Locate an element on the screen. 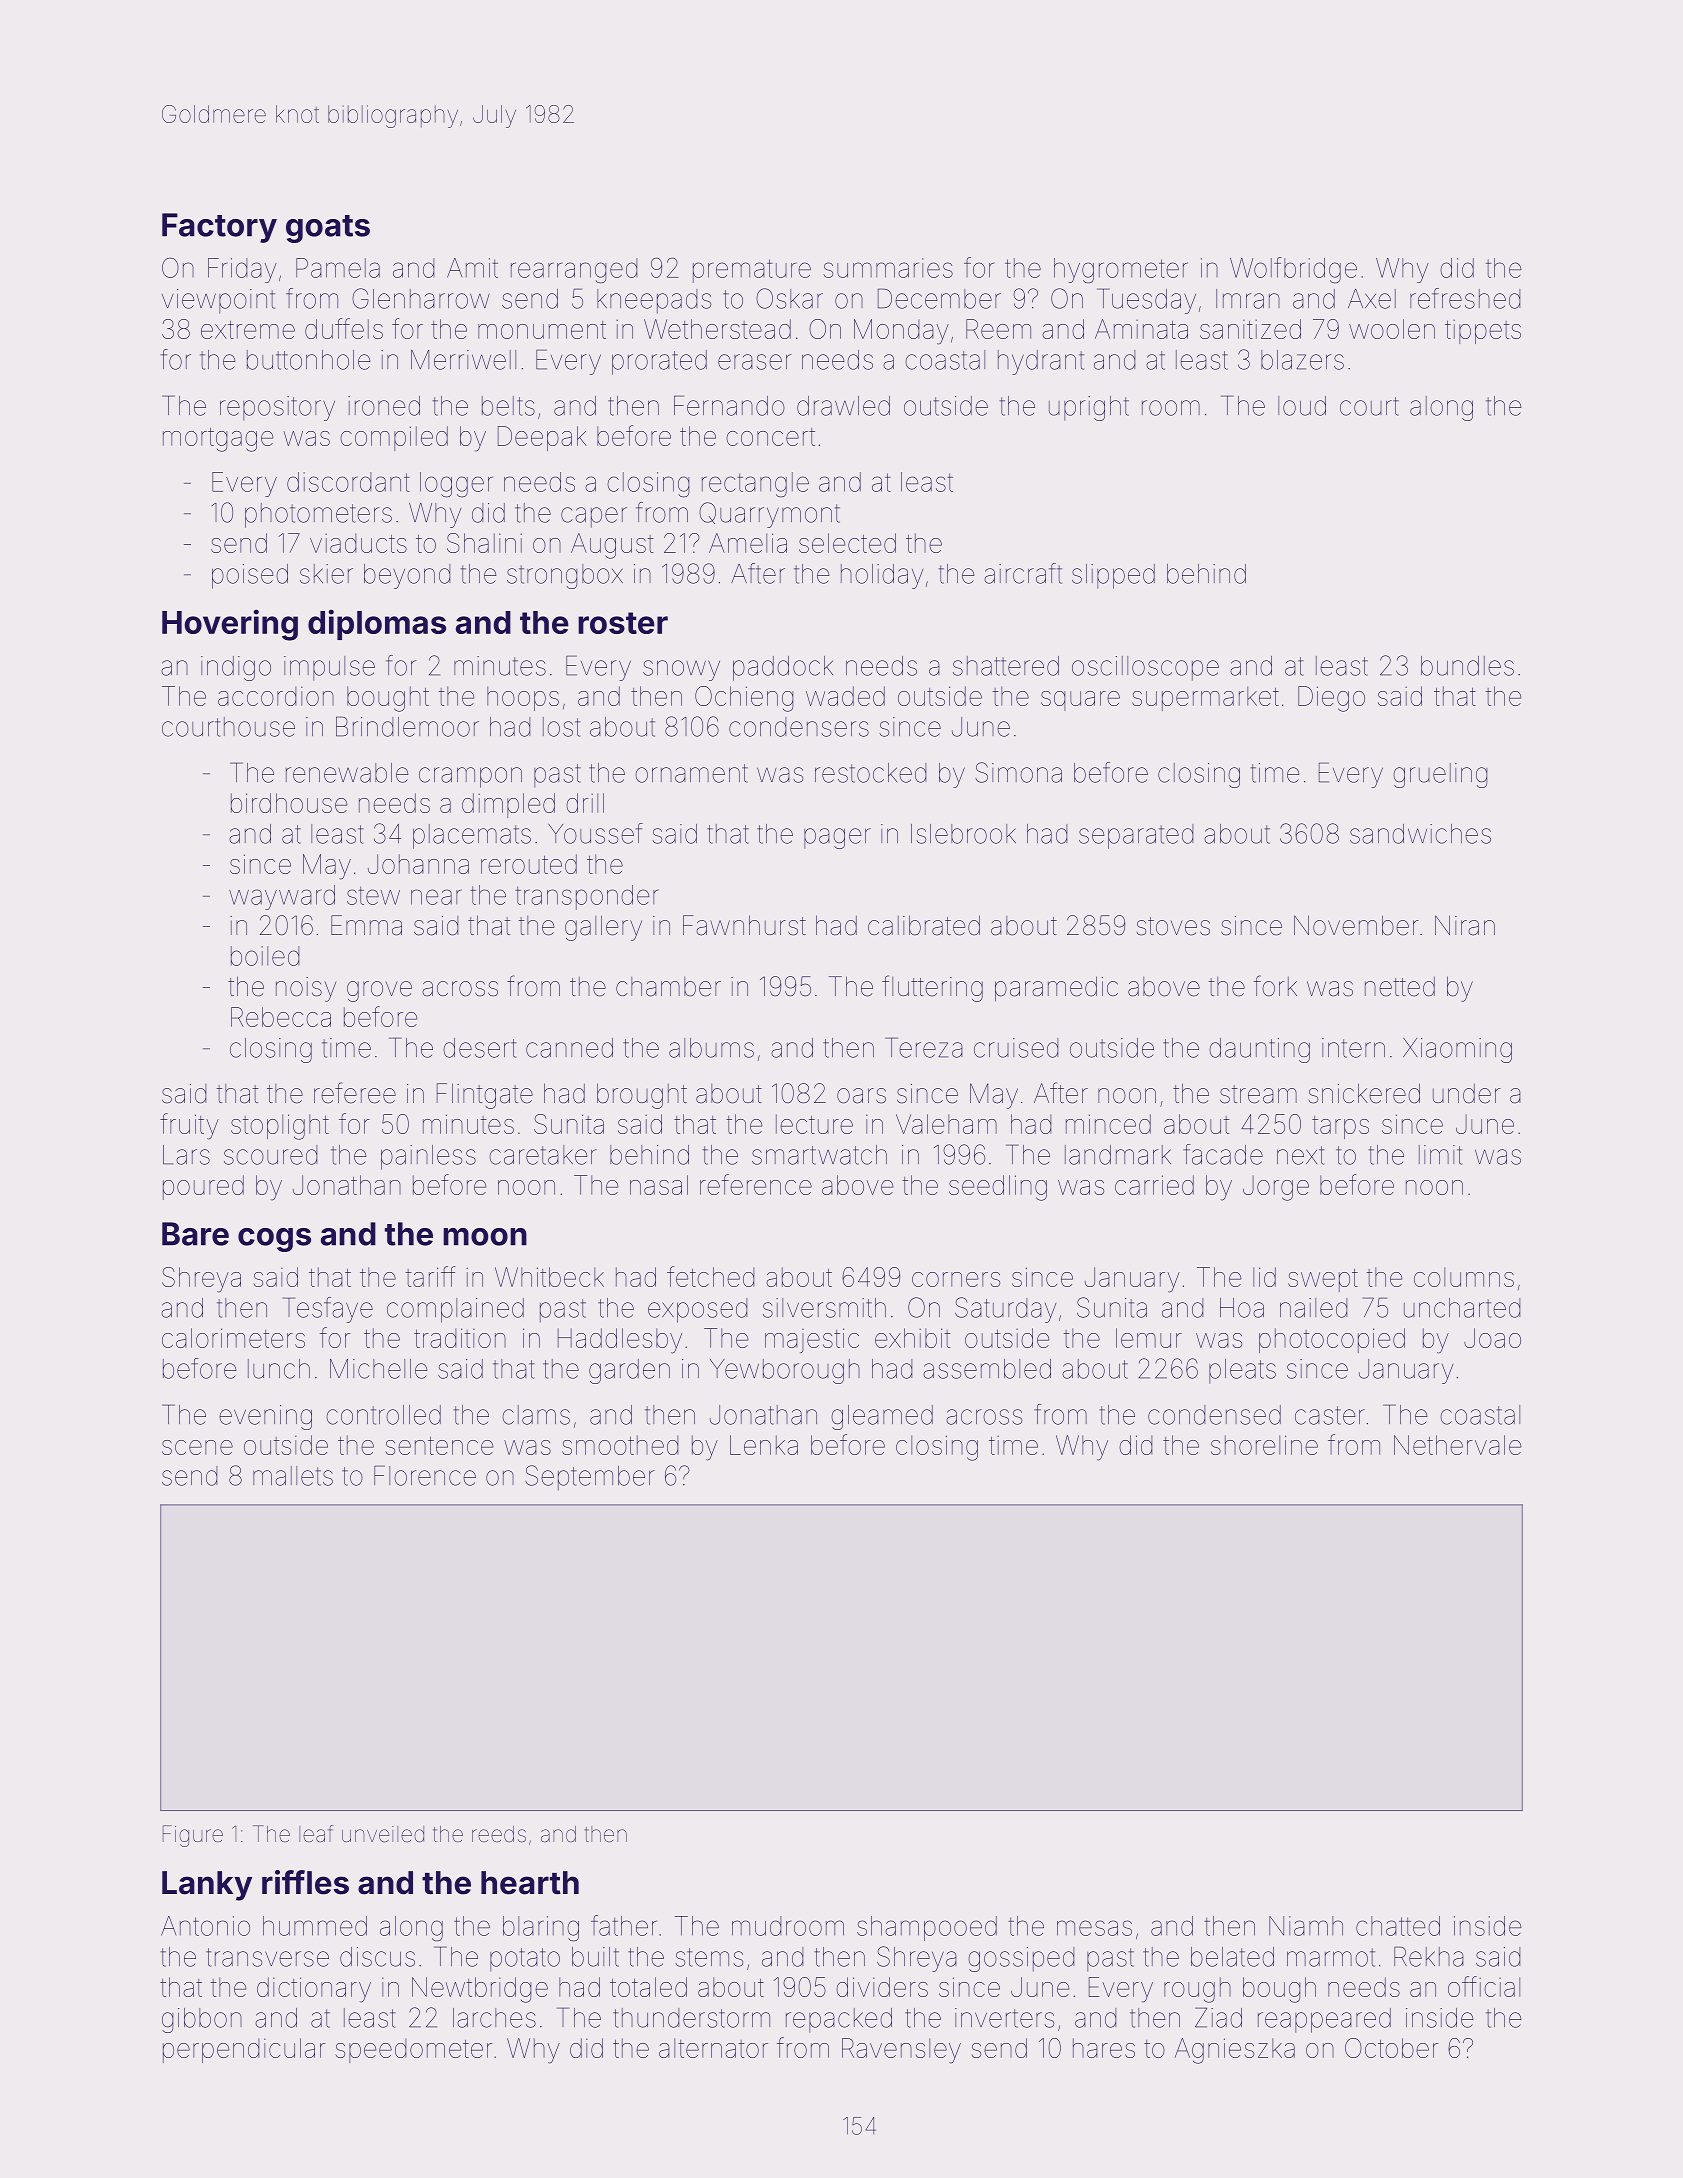  Florence is located at coordinates (425, 1475).
